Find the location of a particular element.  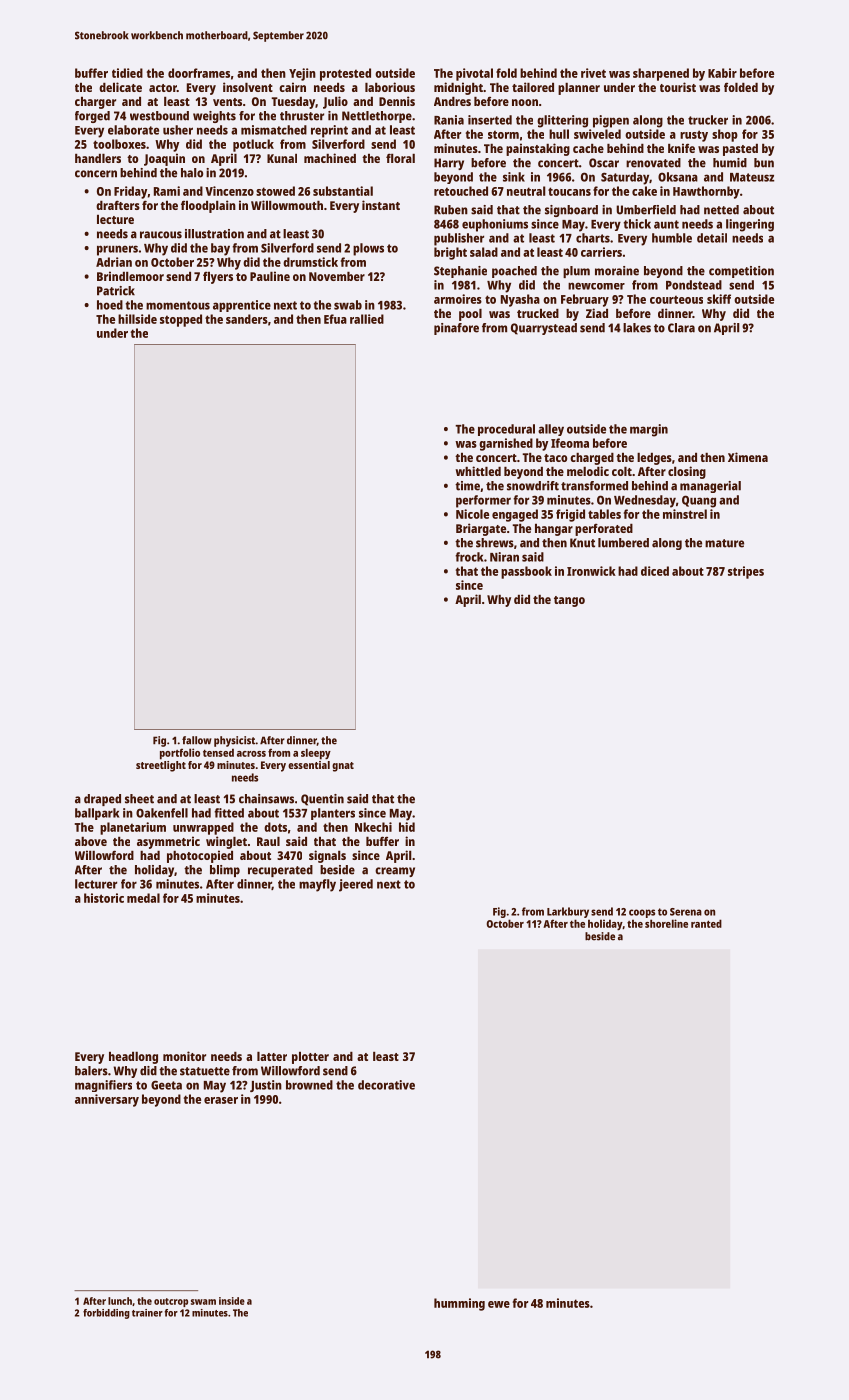

Kabir is located at coordinates (722, 73).
